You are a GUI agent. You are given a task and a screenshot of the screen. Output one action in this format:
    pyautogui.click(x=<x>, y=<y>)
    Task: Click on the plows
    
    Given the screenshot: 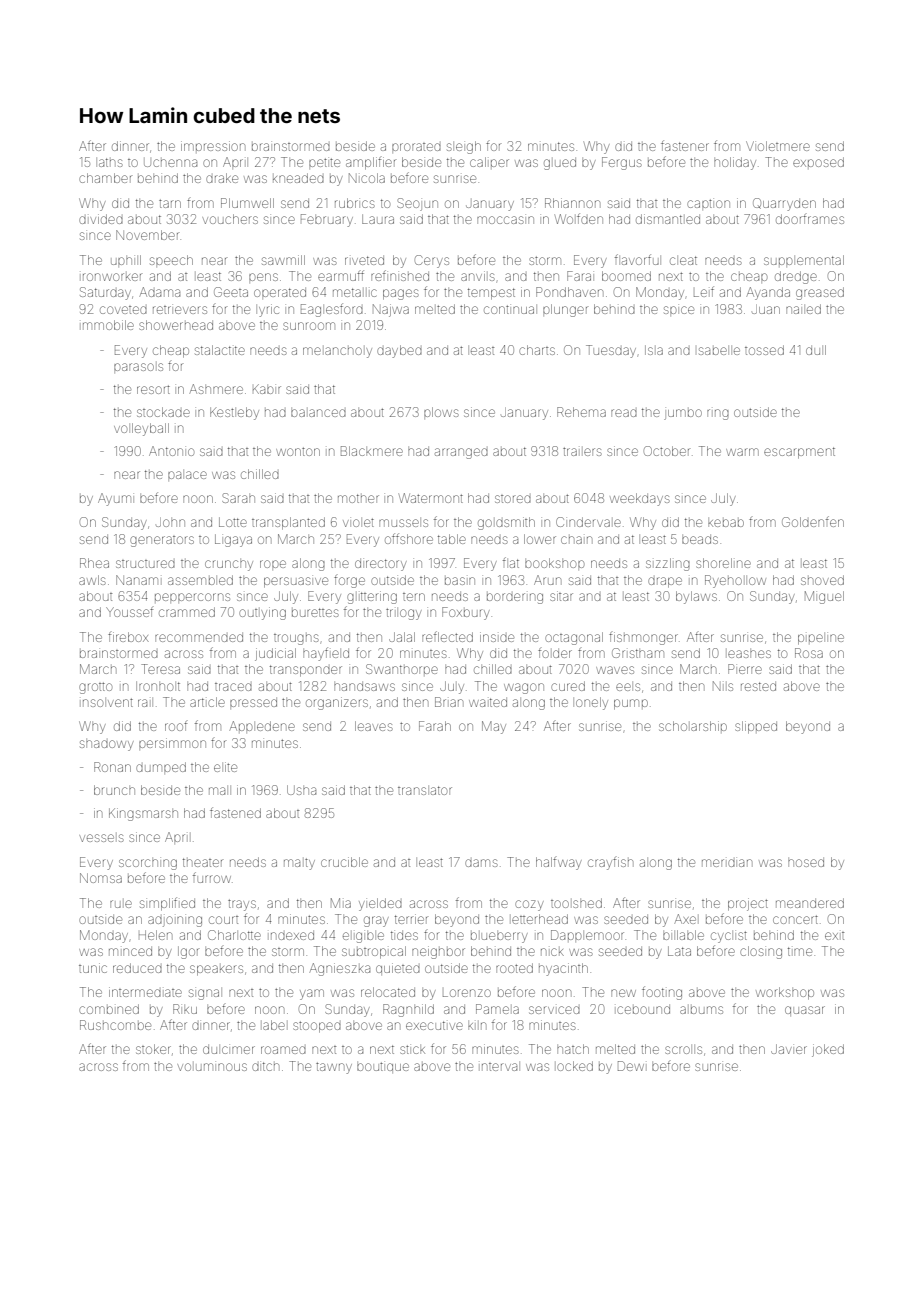 What is the action you would take?
    pyautogui.click(x=441, y=412)
